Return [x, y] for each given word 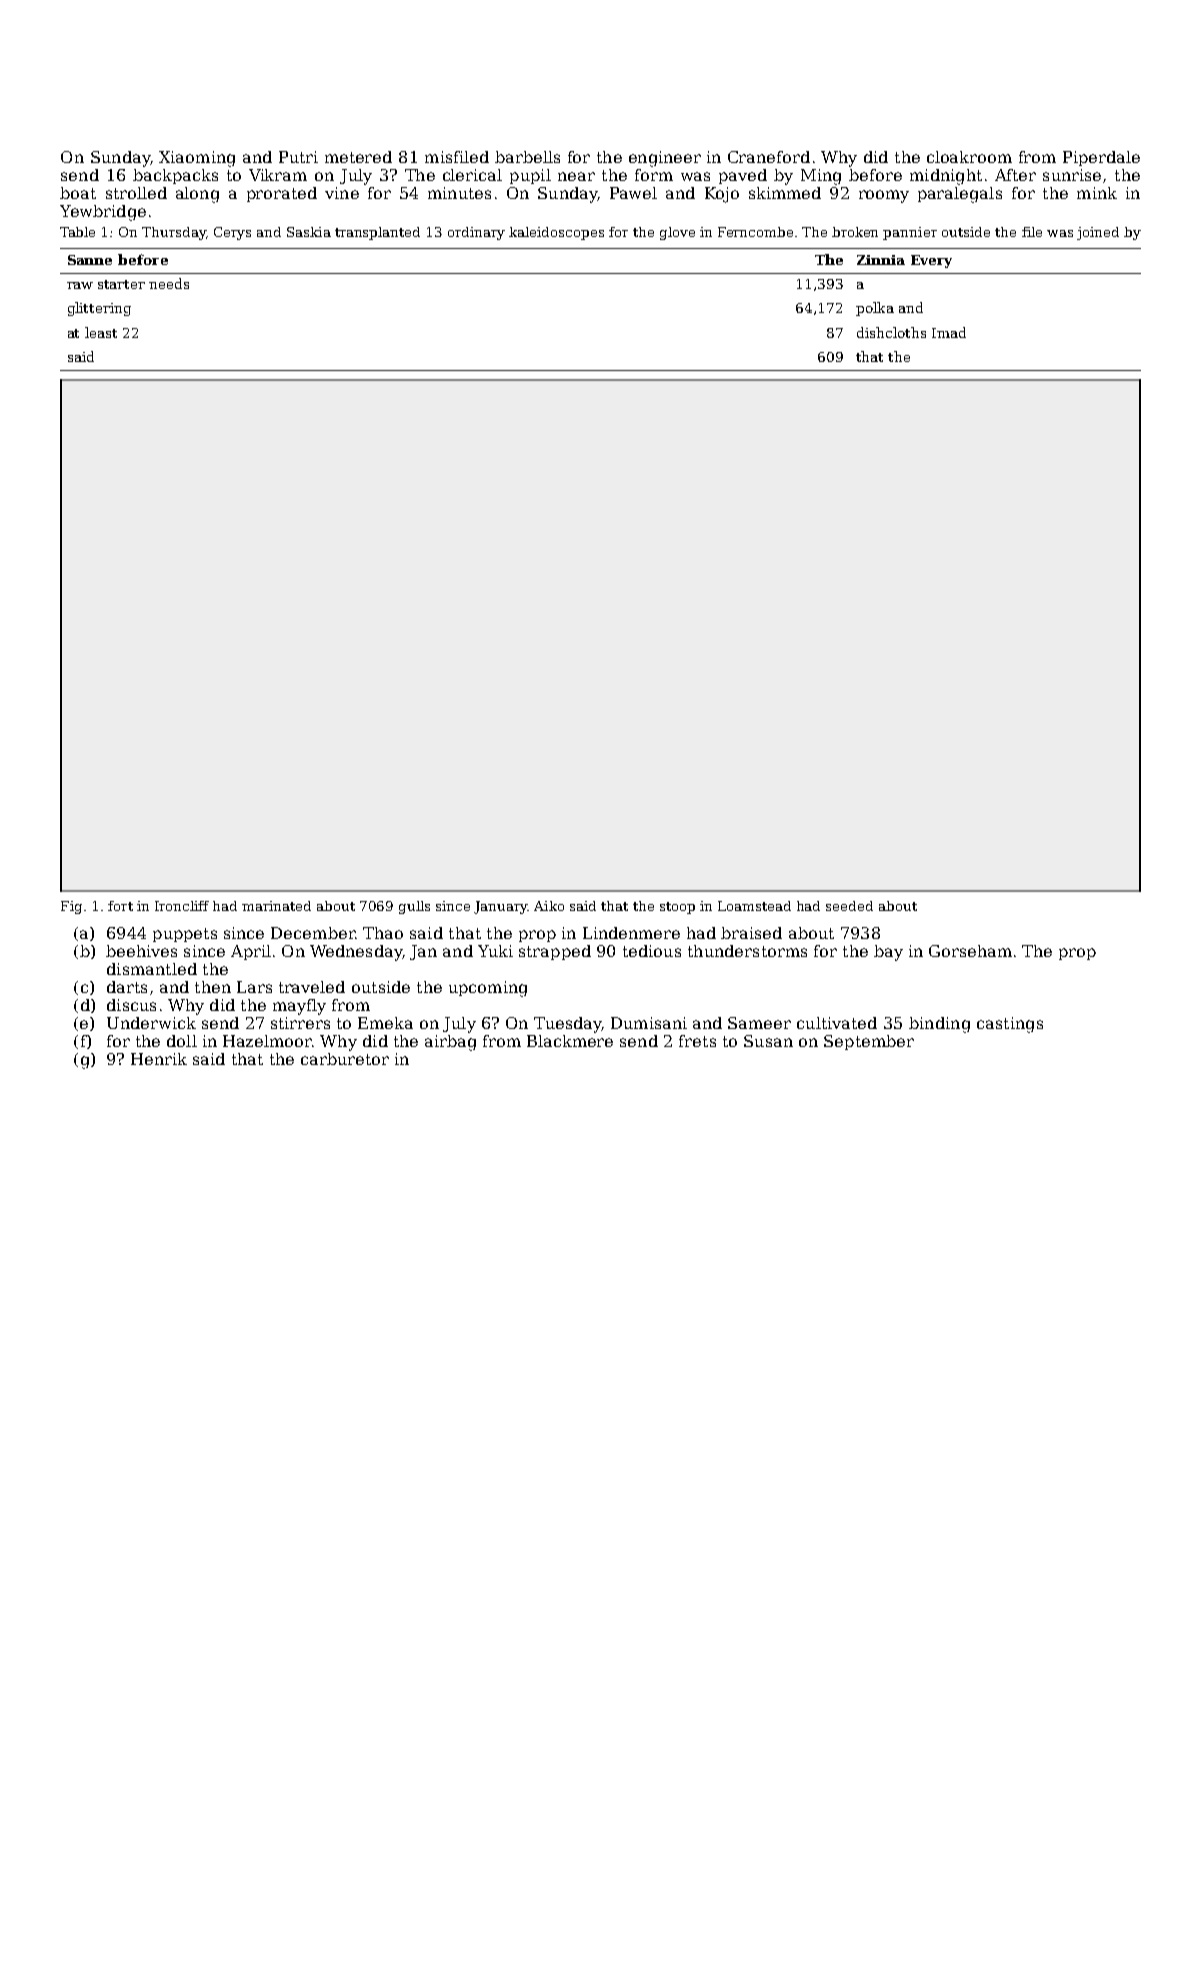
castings [1010, 1025]
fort [120, 906]
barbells [527, 157]
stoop [677, 908]
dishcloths [891, 332]
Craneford [769, 157]
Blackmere [570, 1041]
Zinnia [881, 260]
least [101, 332]
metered [358, 157]
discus [131, 1005]
